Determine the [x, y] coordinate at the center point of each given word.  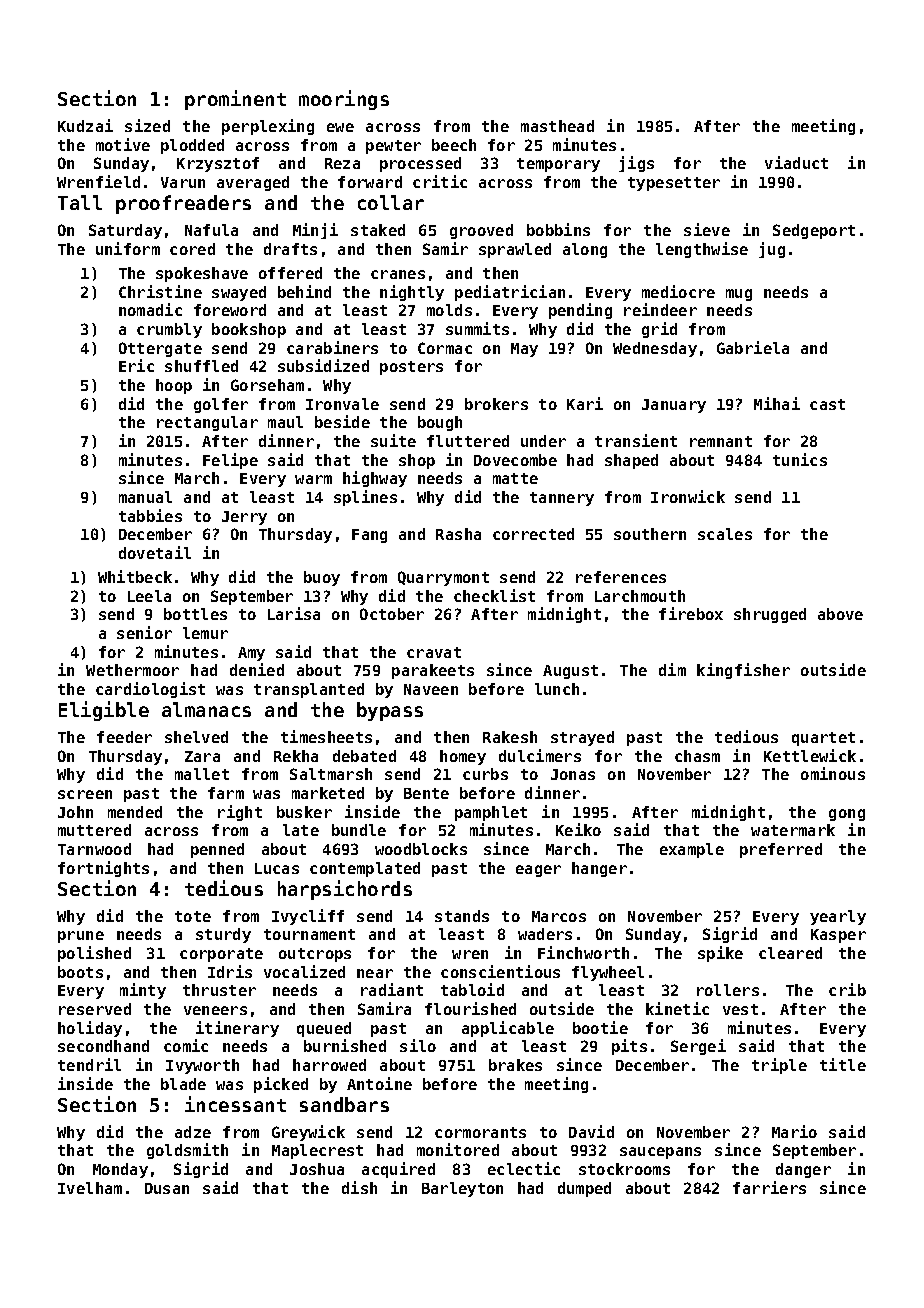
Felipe [230, 461]
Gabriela [753, 347]
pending [580, 311]
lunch [557, 689]
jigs [636, 164]
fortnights [103, 869]
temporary [558, 165]
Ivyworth [202, 1066]
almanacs [206, 709]
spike [720, 954]
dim [672, 669]
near [375, 973]
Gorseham [267, 385]
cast [827, 404]
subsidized [323, 365]
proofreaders [183, 204]
